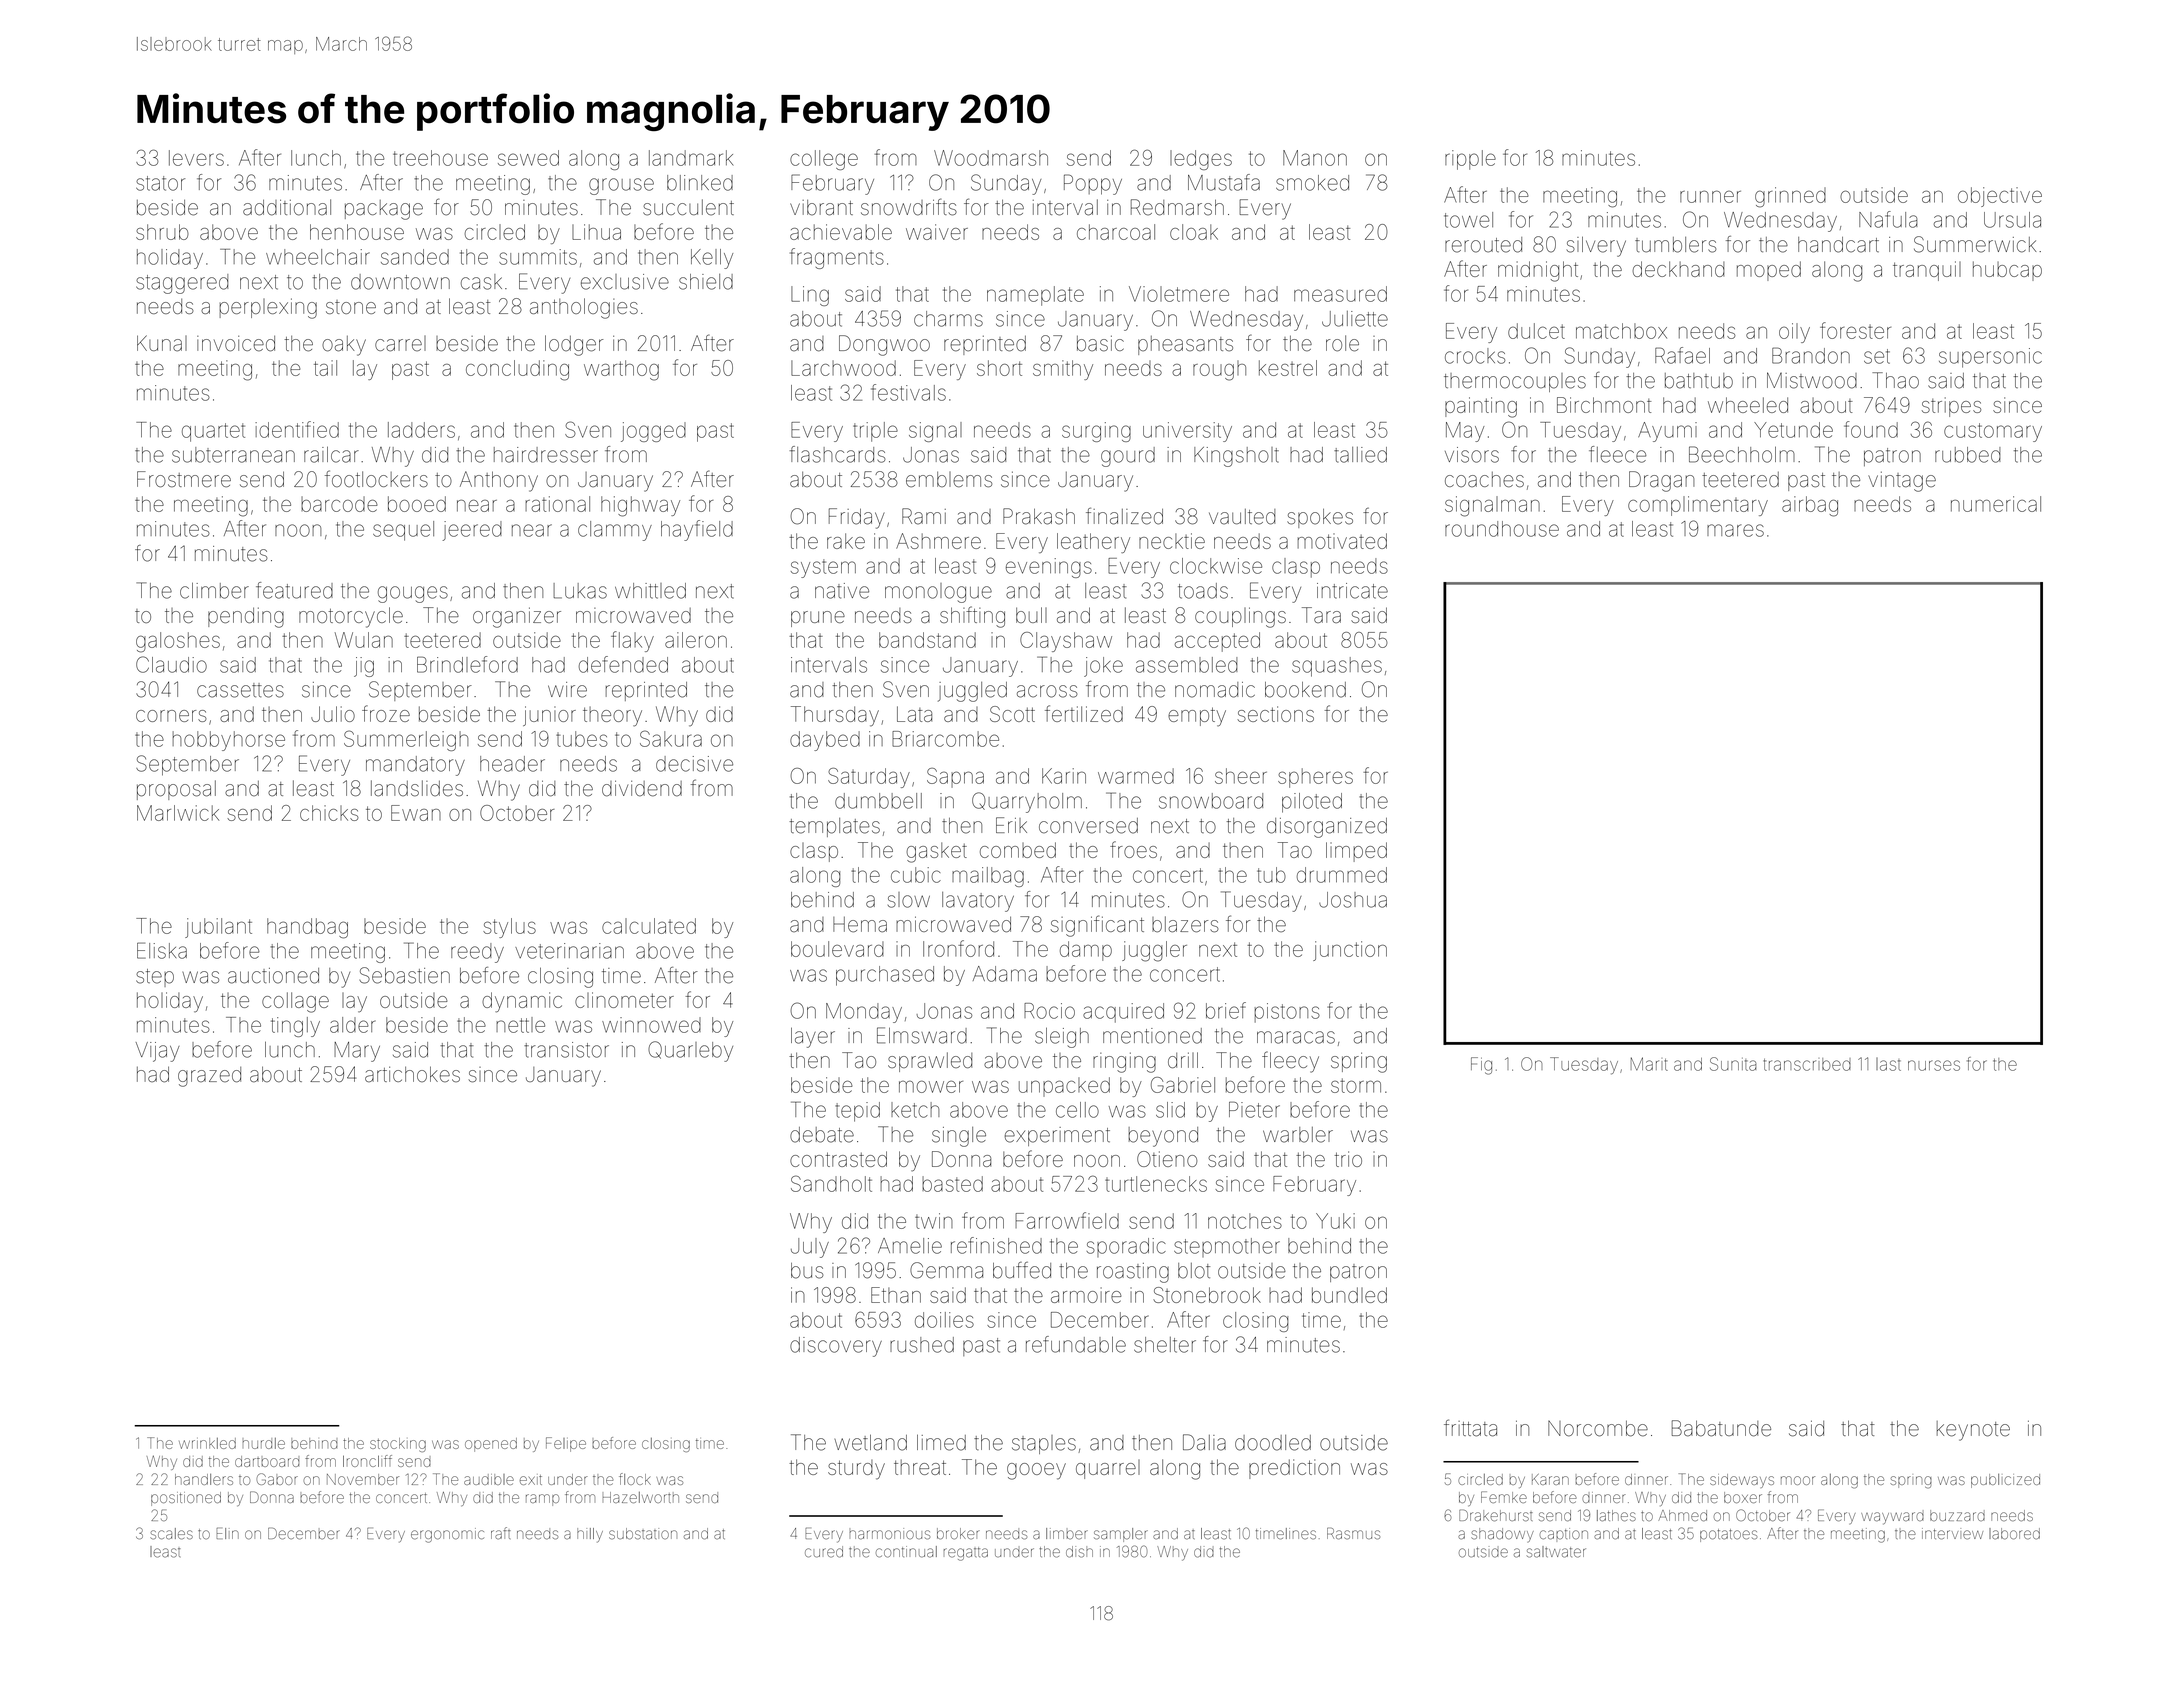 This screenshot has width=2178, height=1683. What do you see at coordinates (966, 1554) in the screenshot?
I see `regatta` at bounding box center [966, 1554].
